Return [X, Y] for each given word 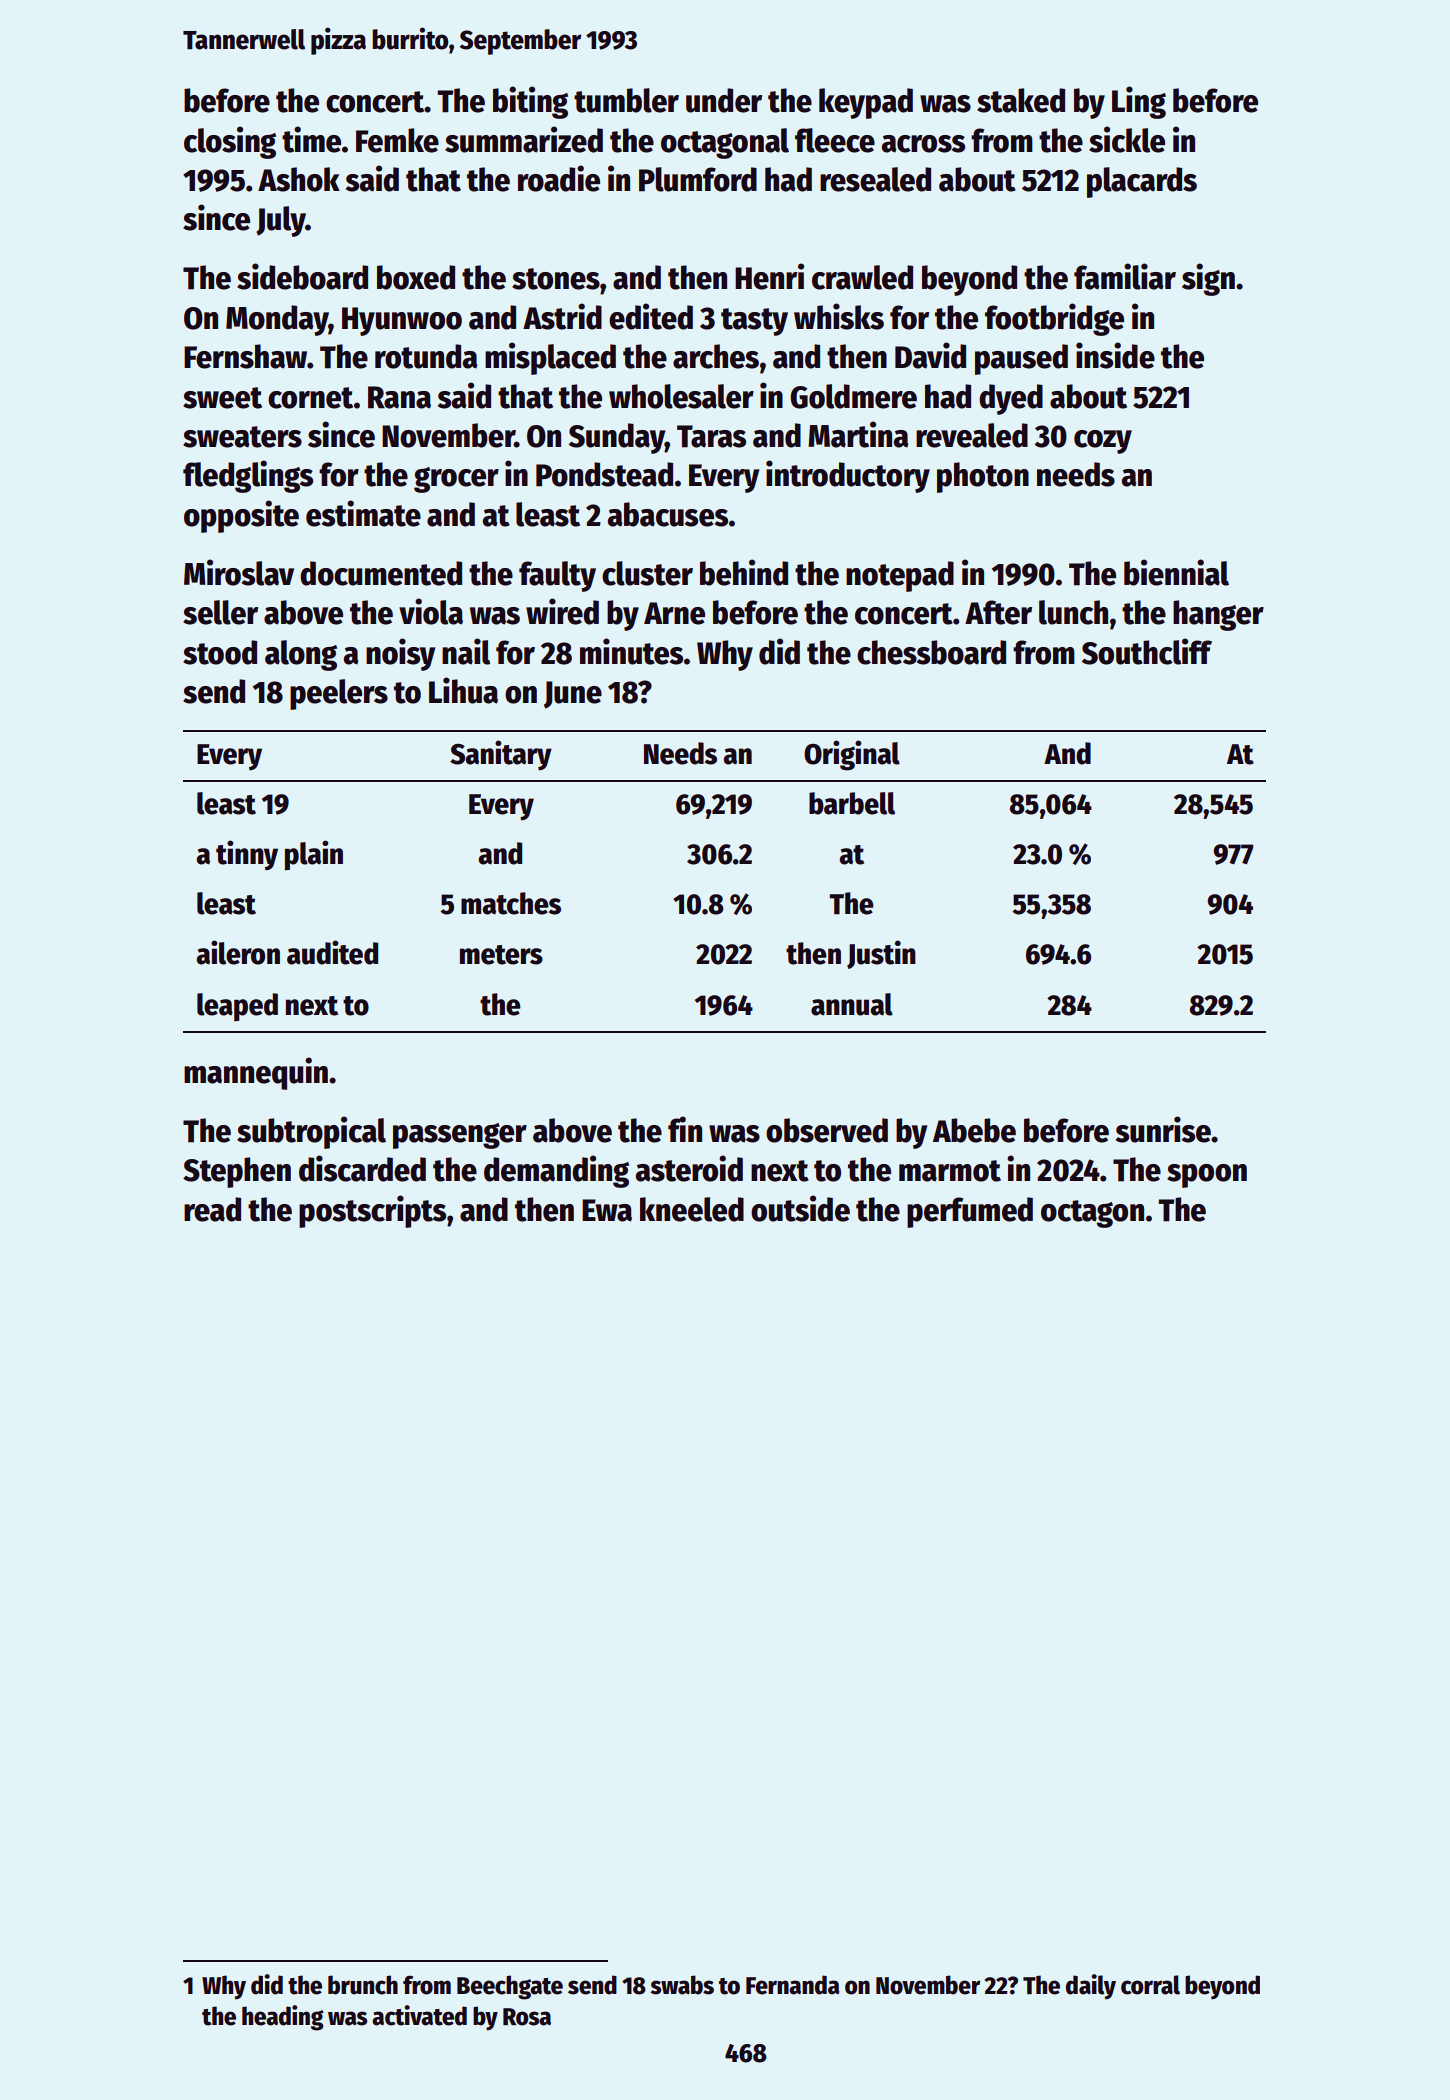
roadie [559, 178]
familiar [1125, 276]
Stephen [237, 1172]
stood [220, 652]
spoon [1207, 1176]
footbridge [1054, 319]
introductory [848, 476]
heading [283, 2018]
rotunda [426, 356]
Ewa [607, 1210]
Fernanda [793, 1985]
